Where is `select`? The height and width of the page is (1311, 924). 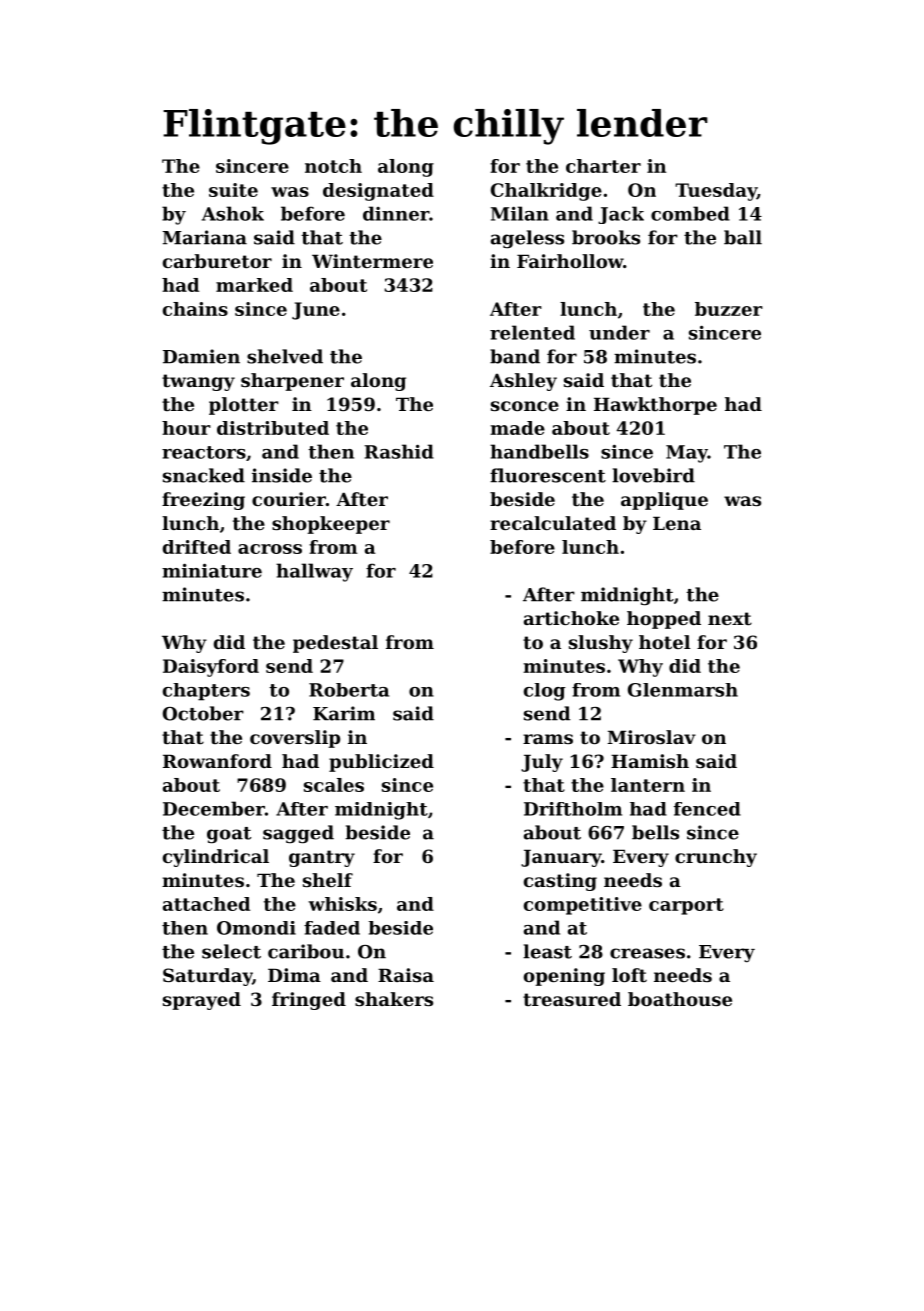 select is located at coordinates (231, 951).
